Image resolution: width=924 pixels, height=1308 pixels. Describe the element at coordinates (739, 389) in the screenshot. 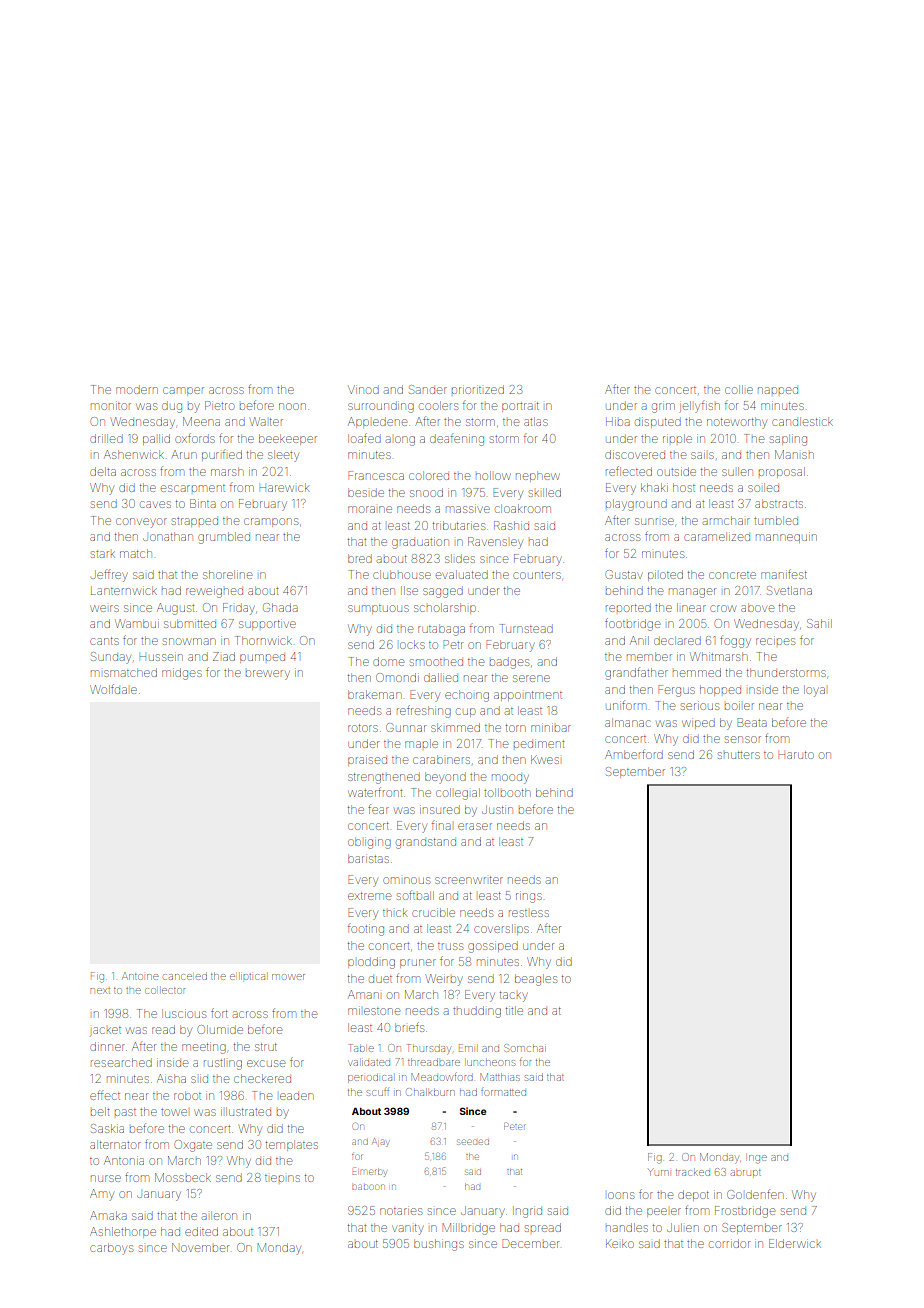

I see `collie` at that location.
